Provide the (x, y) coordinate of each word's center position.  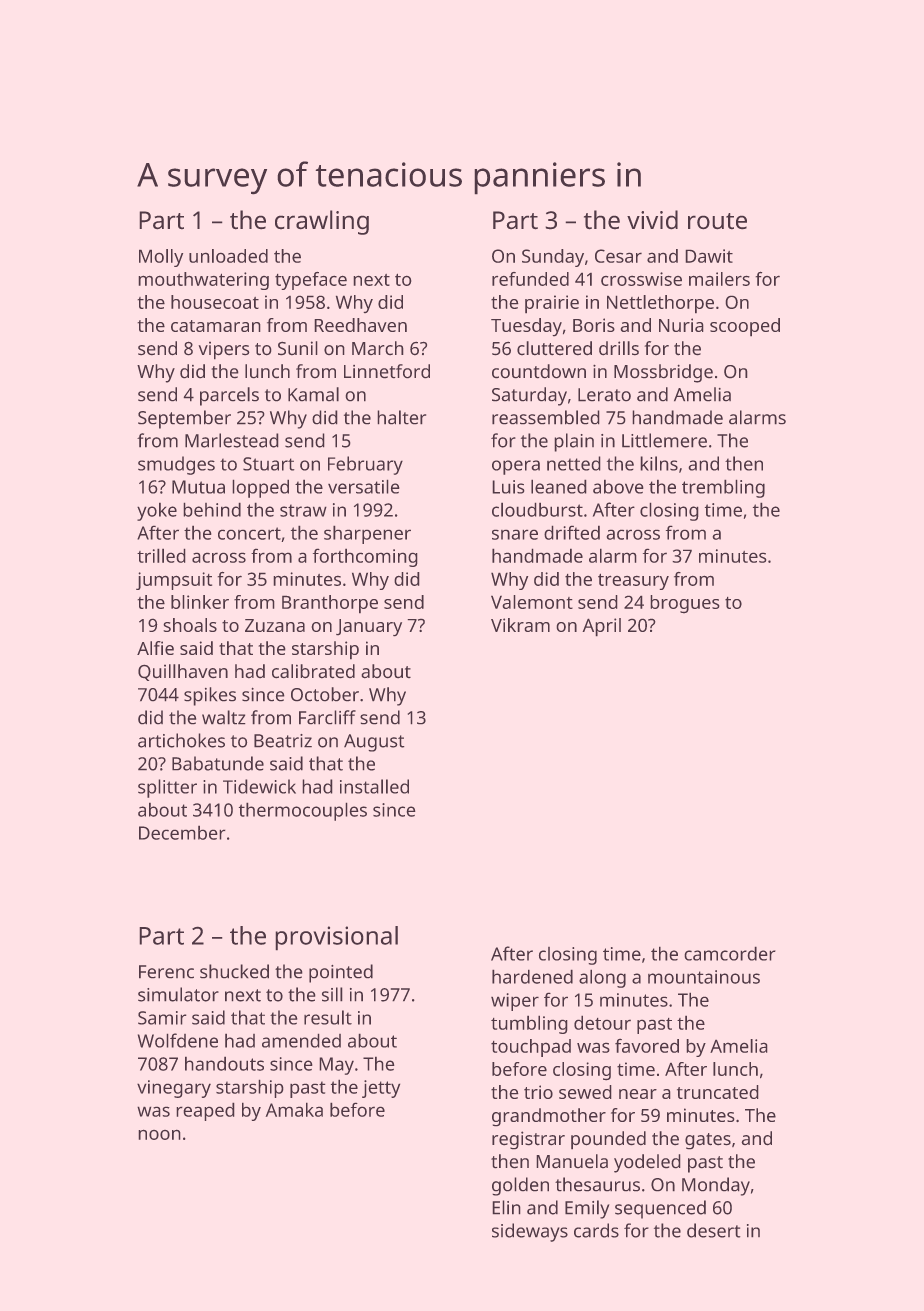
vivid (652, 219)
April (602, 627)
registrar (528, 1140)
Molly (161, 258)
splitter (167, 788)
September (184, 419)
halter (402, 417)
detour (602, 1023)
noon (159, 1135)
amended (301, 1041)
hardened (532, 977)
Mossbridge (663, 373)
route (717, 221)
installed (374, 786)
